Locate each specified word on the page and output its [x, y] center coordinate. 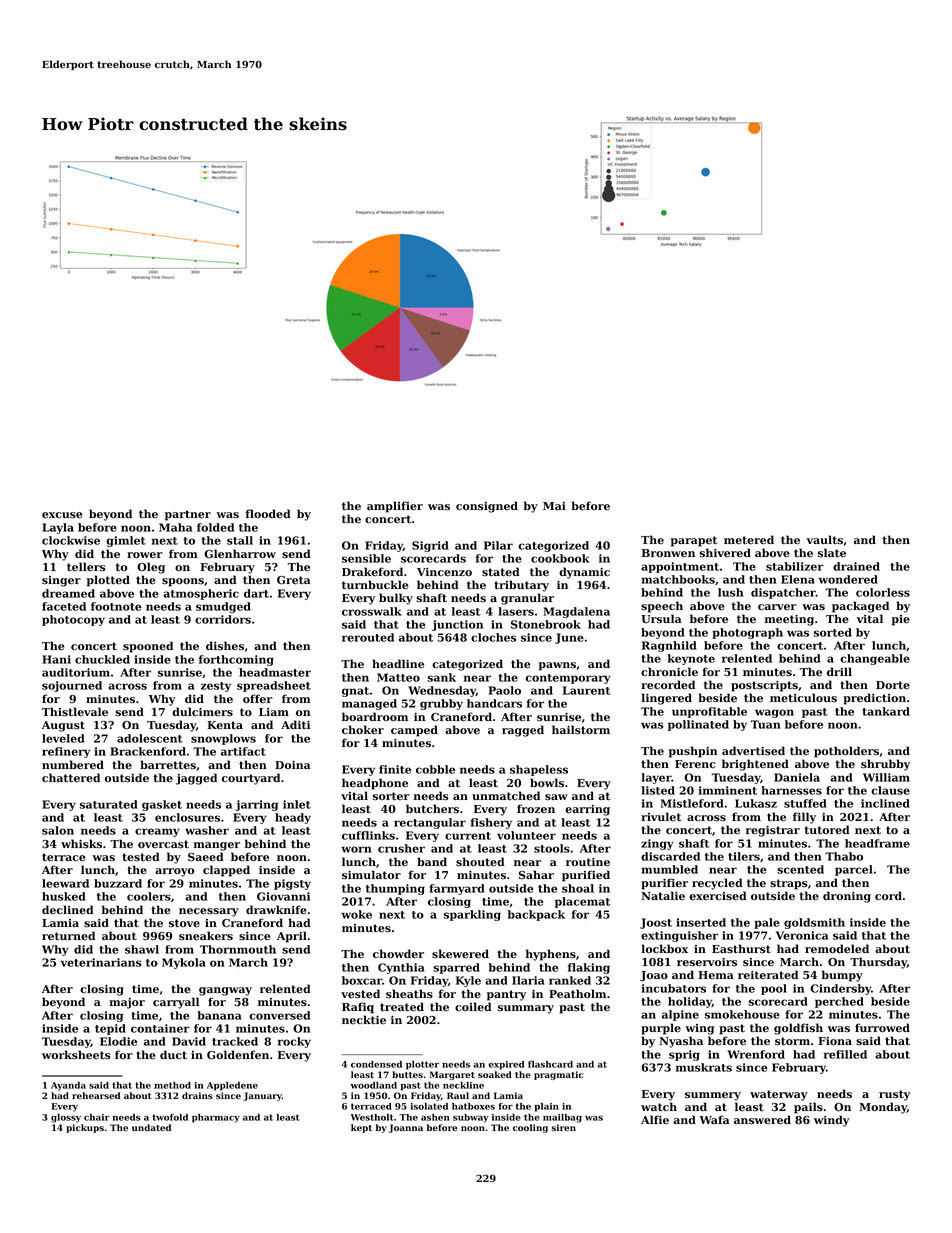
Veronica [802, 935]
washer [207, 830]
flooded [268, 514]
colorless [883, 592]
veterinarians [101, 962]
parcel [854, 870]
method [172, 1085]
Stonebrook [546, 624]
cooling [530, 1128]
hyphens [551, 955]
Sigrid [430, 546]
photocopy [73, 620]
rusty [894, 1095]
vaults [824, 540]
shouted [480, 862]
